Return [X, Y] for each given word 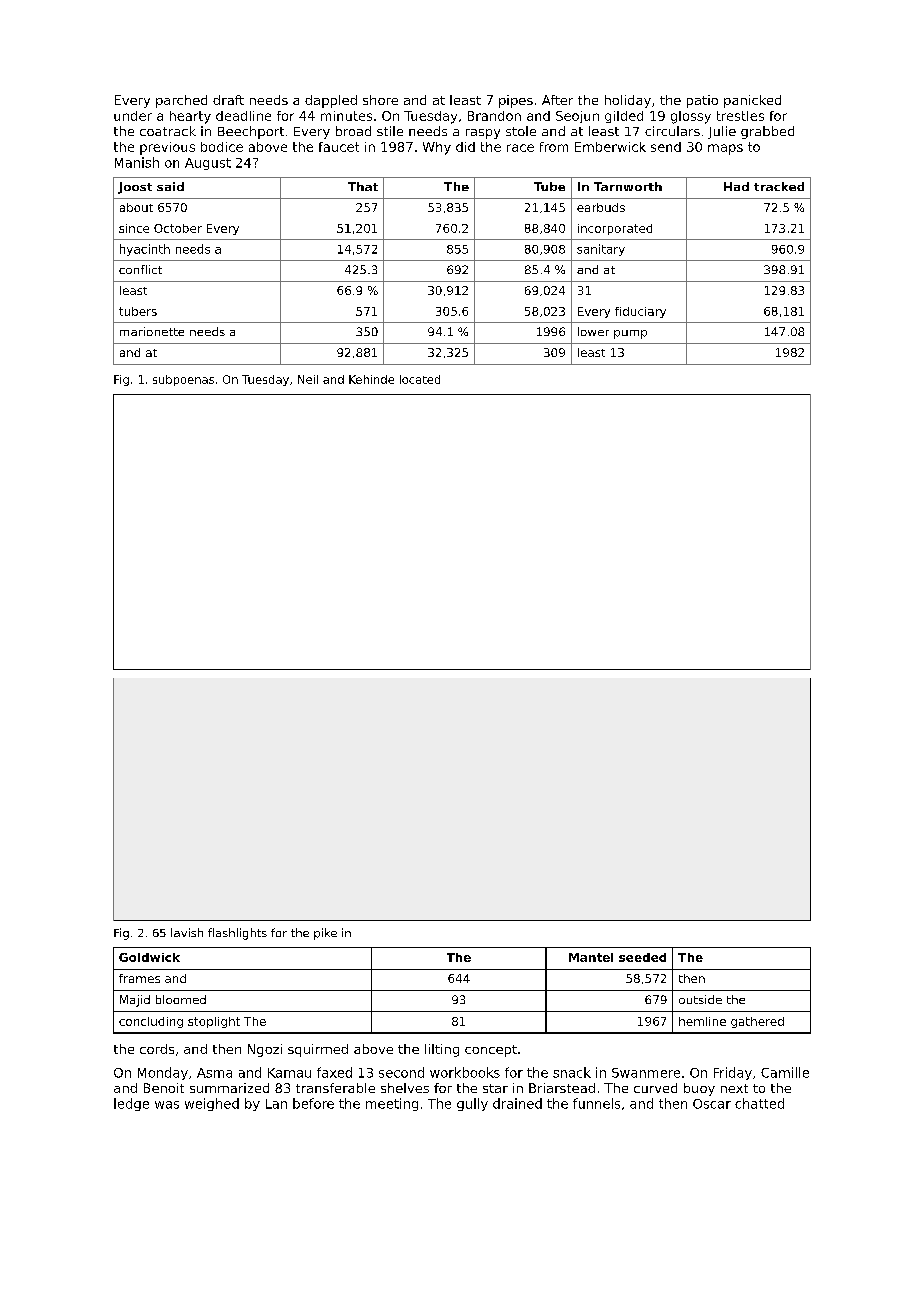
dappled [331, 101]
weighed [212, 1104]
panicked [752, 101]
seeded [642, 957]
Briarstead [562, 1088]
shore [380, 100]
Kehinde [371, 379]
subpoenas [183, 380]
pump [630, 334]
